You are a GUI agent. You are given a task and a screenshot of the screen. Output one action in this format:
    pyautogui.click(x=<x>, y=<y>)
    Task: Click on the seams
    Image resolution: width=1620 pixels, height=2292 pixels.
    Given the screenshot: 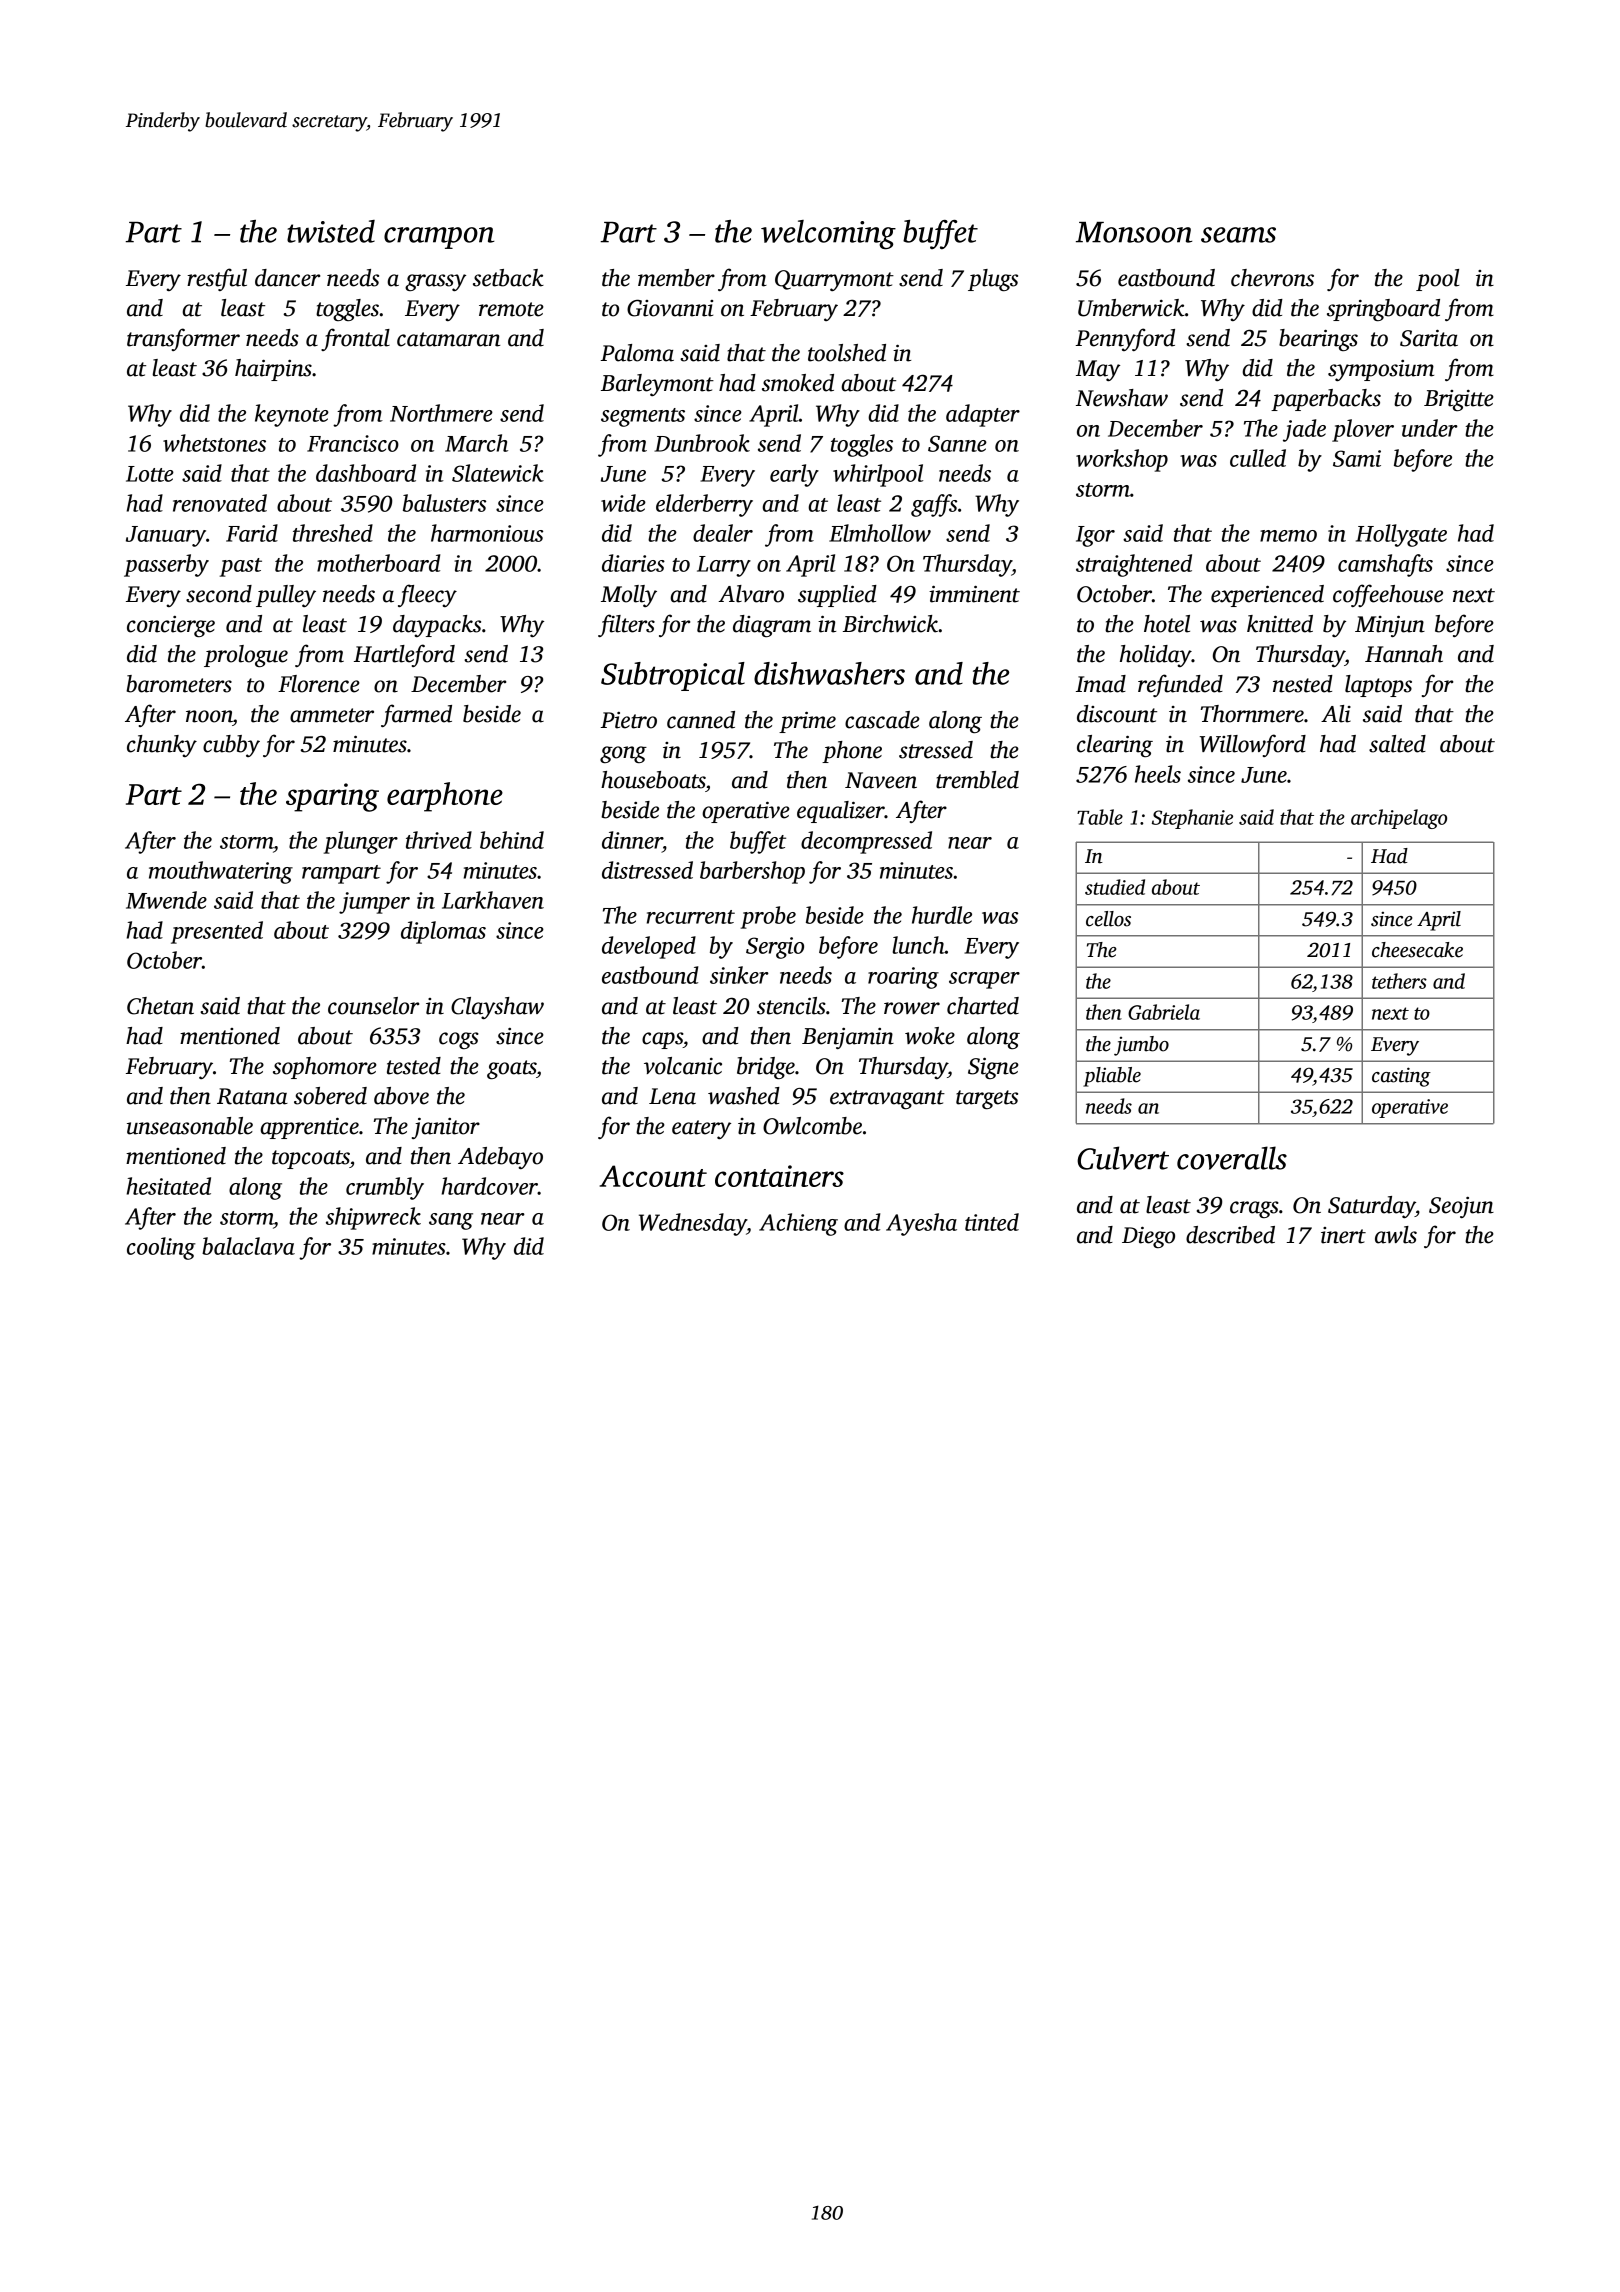 What is the action you would take?
    pyautogui.click(x=1238, y=235)
